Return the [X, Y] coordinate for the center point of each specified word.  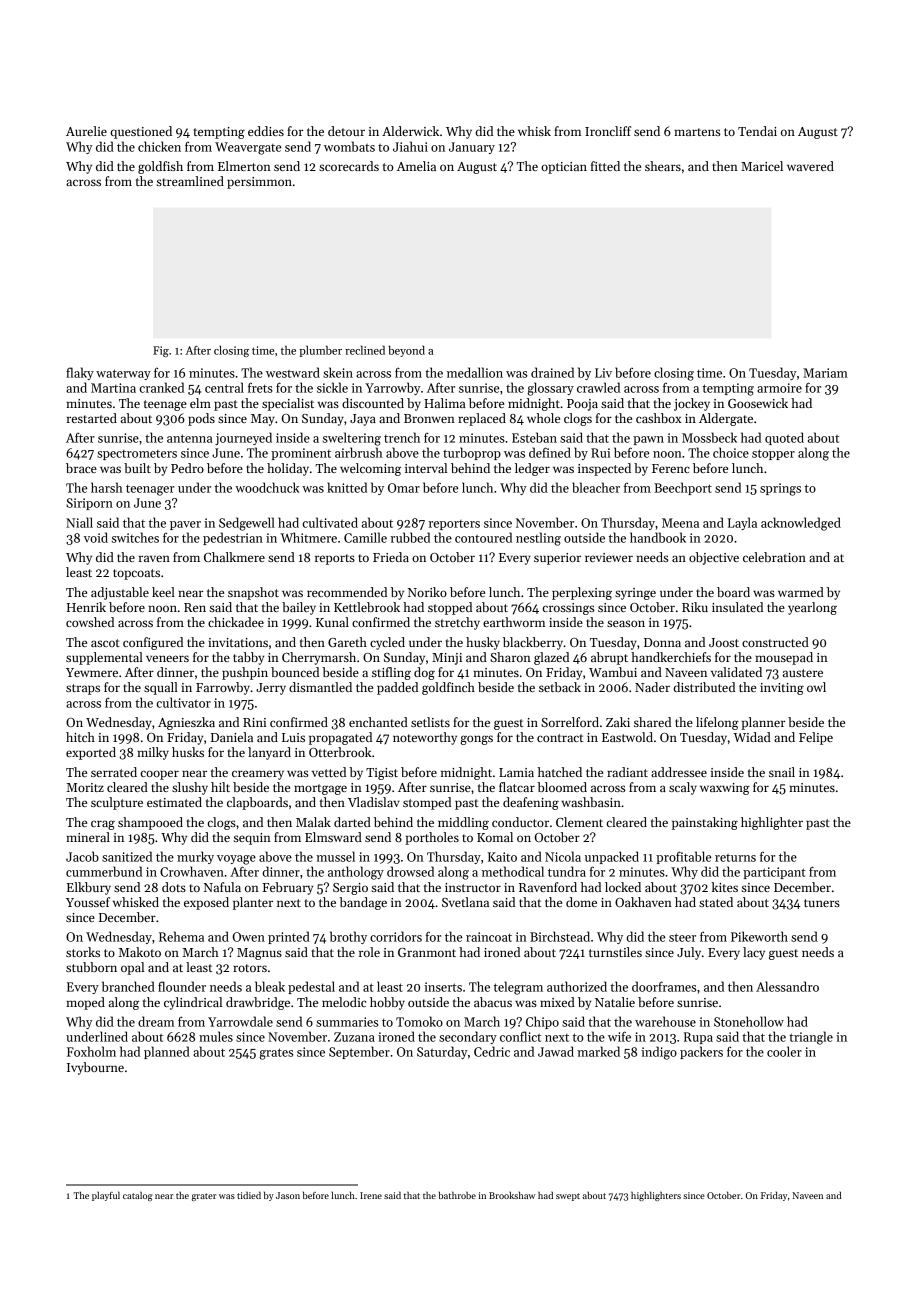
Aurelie [86, 131]
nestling [538, 539]
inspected [604, 469]
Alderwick [410, 131]
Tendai [757, 131]
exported [91, 753]
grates [276, 1054]
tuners [822, 903]
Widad [752, 737]
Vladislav [374, 802]
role [369, 952]
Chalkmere [234, 557]
